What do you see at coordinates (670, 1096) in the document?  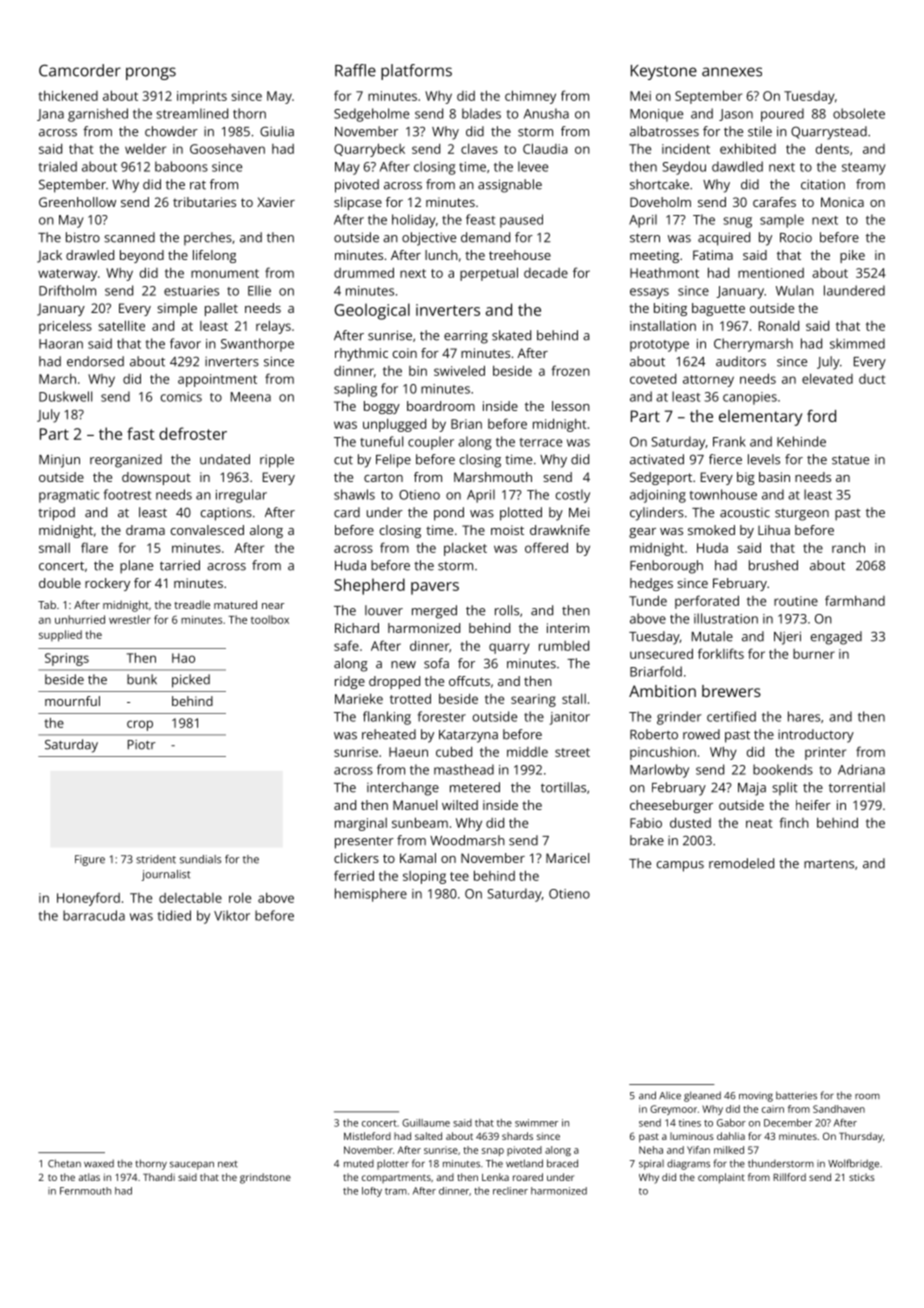 I see `Alice` at bounding box center [670, 1096].
